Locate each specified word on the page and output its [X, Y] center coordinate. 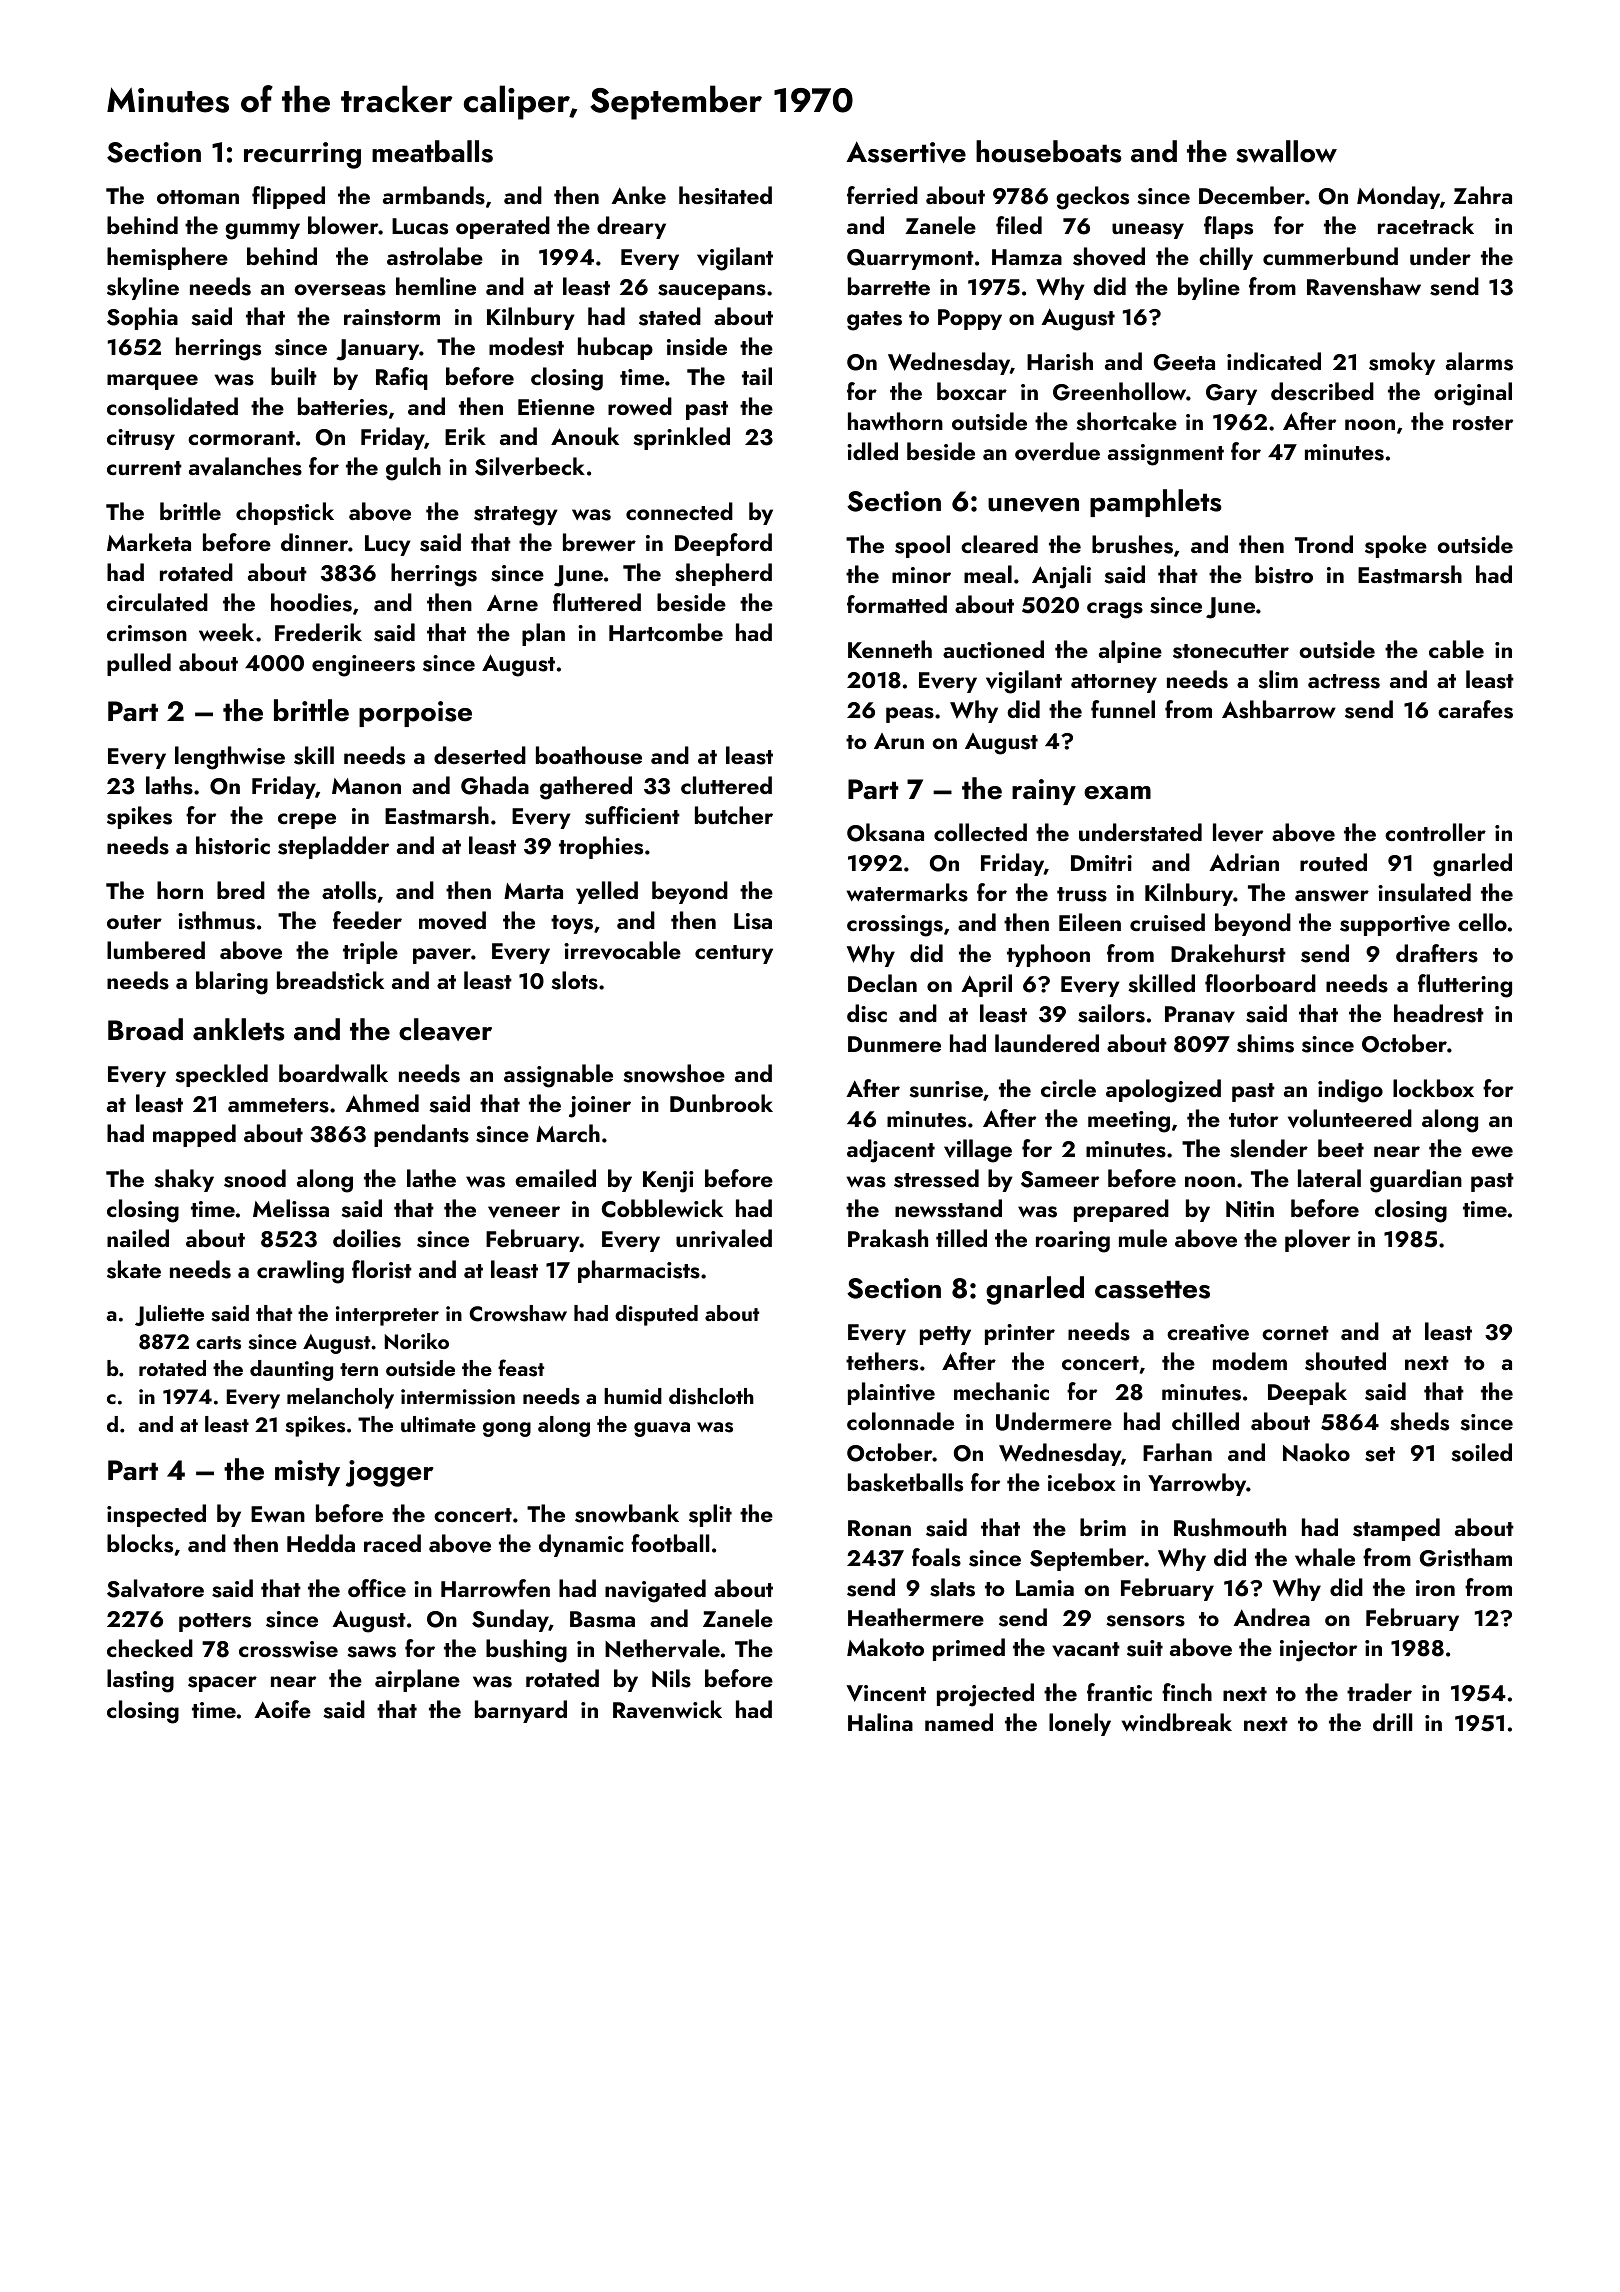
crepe [307, 821]
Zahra [1482, 195]
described [1322, 391]
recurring [302, 155]
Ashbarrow [1279, 709]
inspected [156, 1515]
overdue [1057, 451]
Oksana [885, 832]
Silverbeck [530, 466]
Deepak [1307, 1393]
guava [662, 1429]
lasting [140, 1681]
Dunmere [894, 1044]
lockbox [1433, 1088]
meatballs [432, 151]
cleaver [445, 1029]
